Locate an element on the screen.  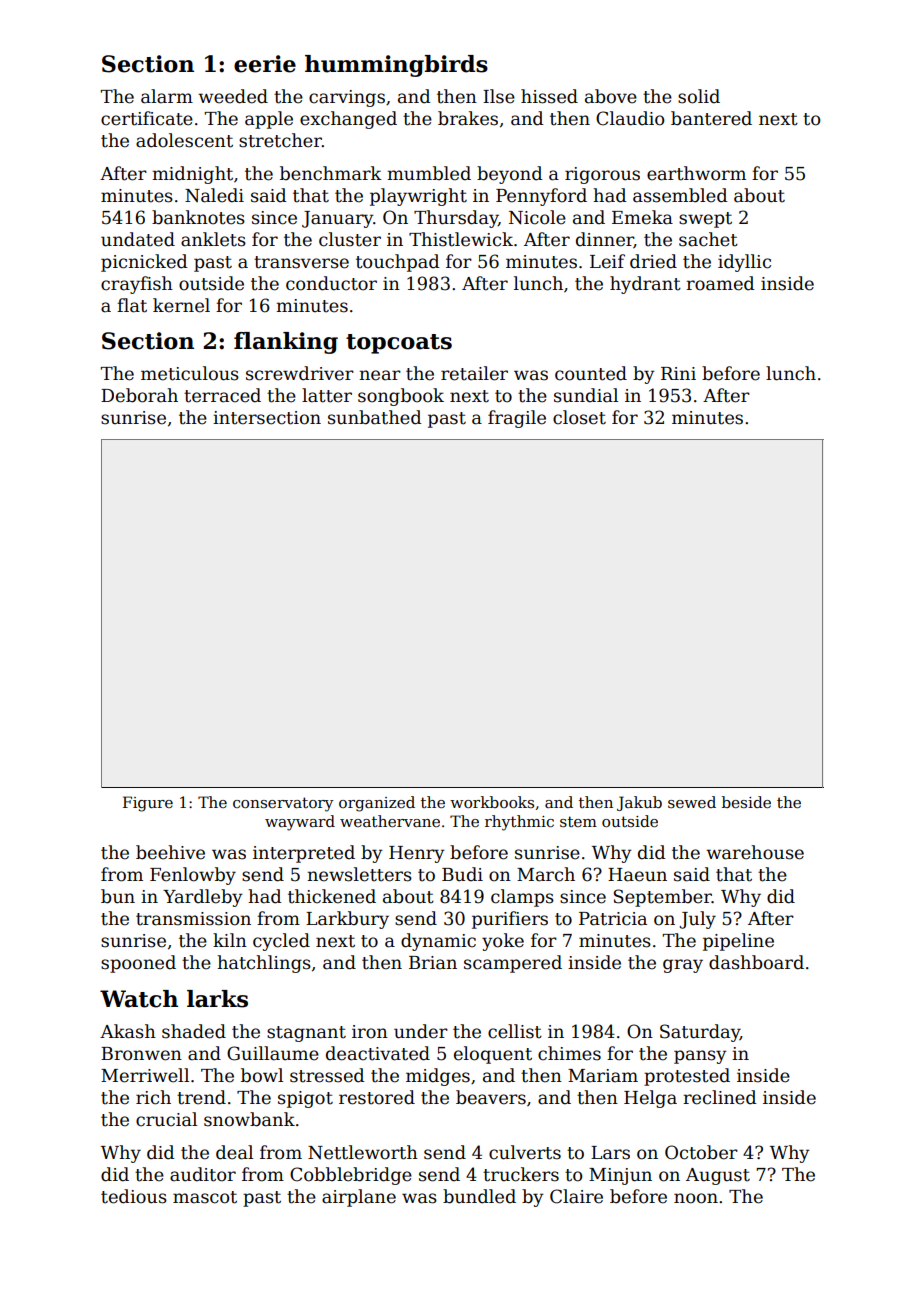
solid is located at coordinates (699, 96).
